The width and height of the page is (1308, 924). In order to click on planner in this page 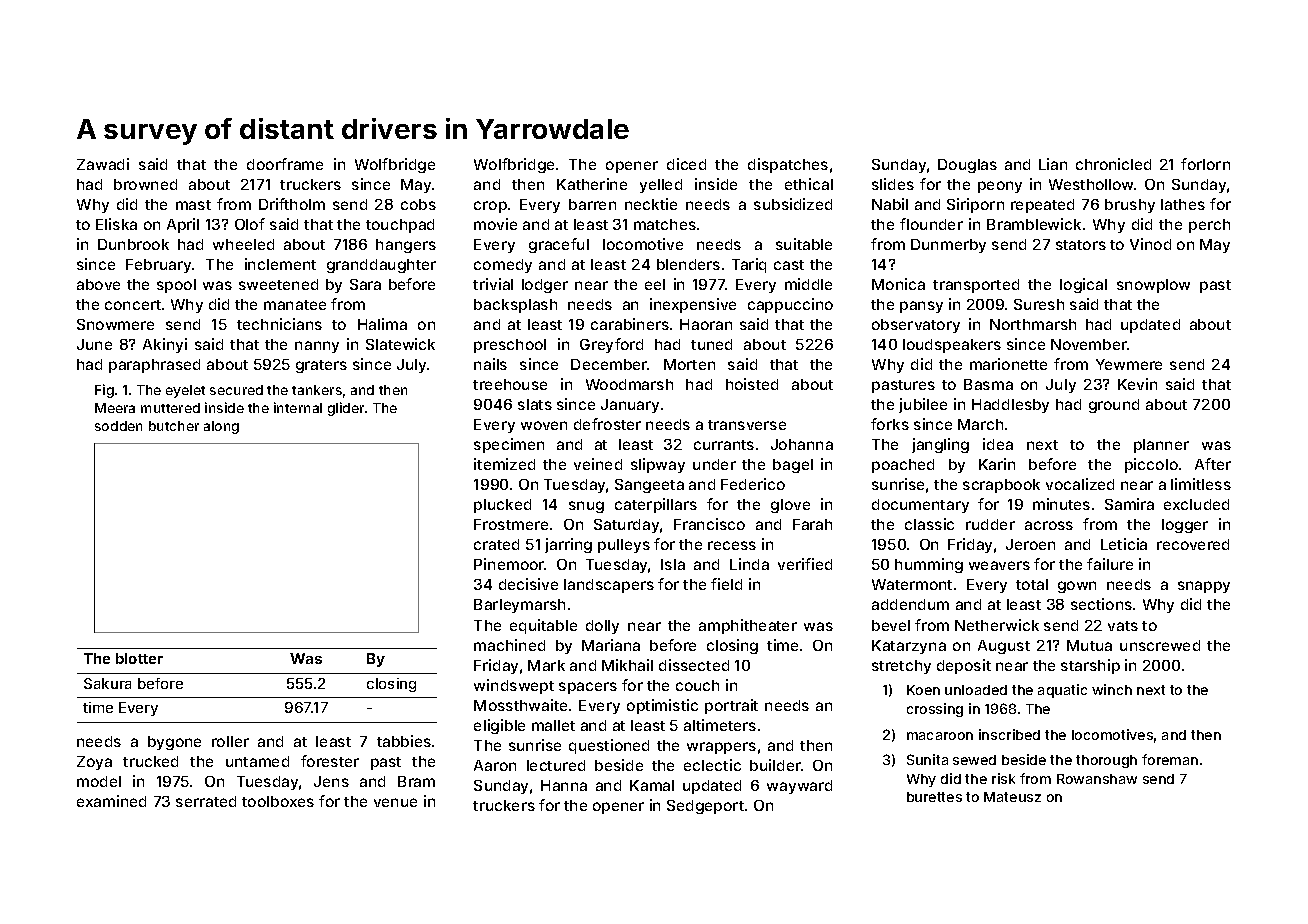, I will do `click(1161, 446)`.
